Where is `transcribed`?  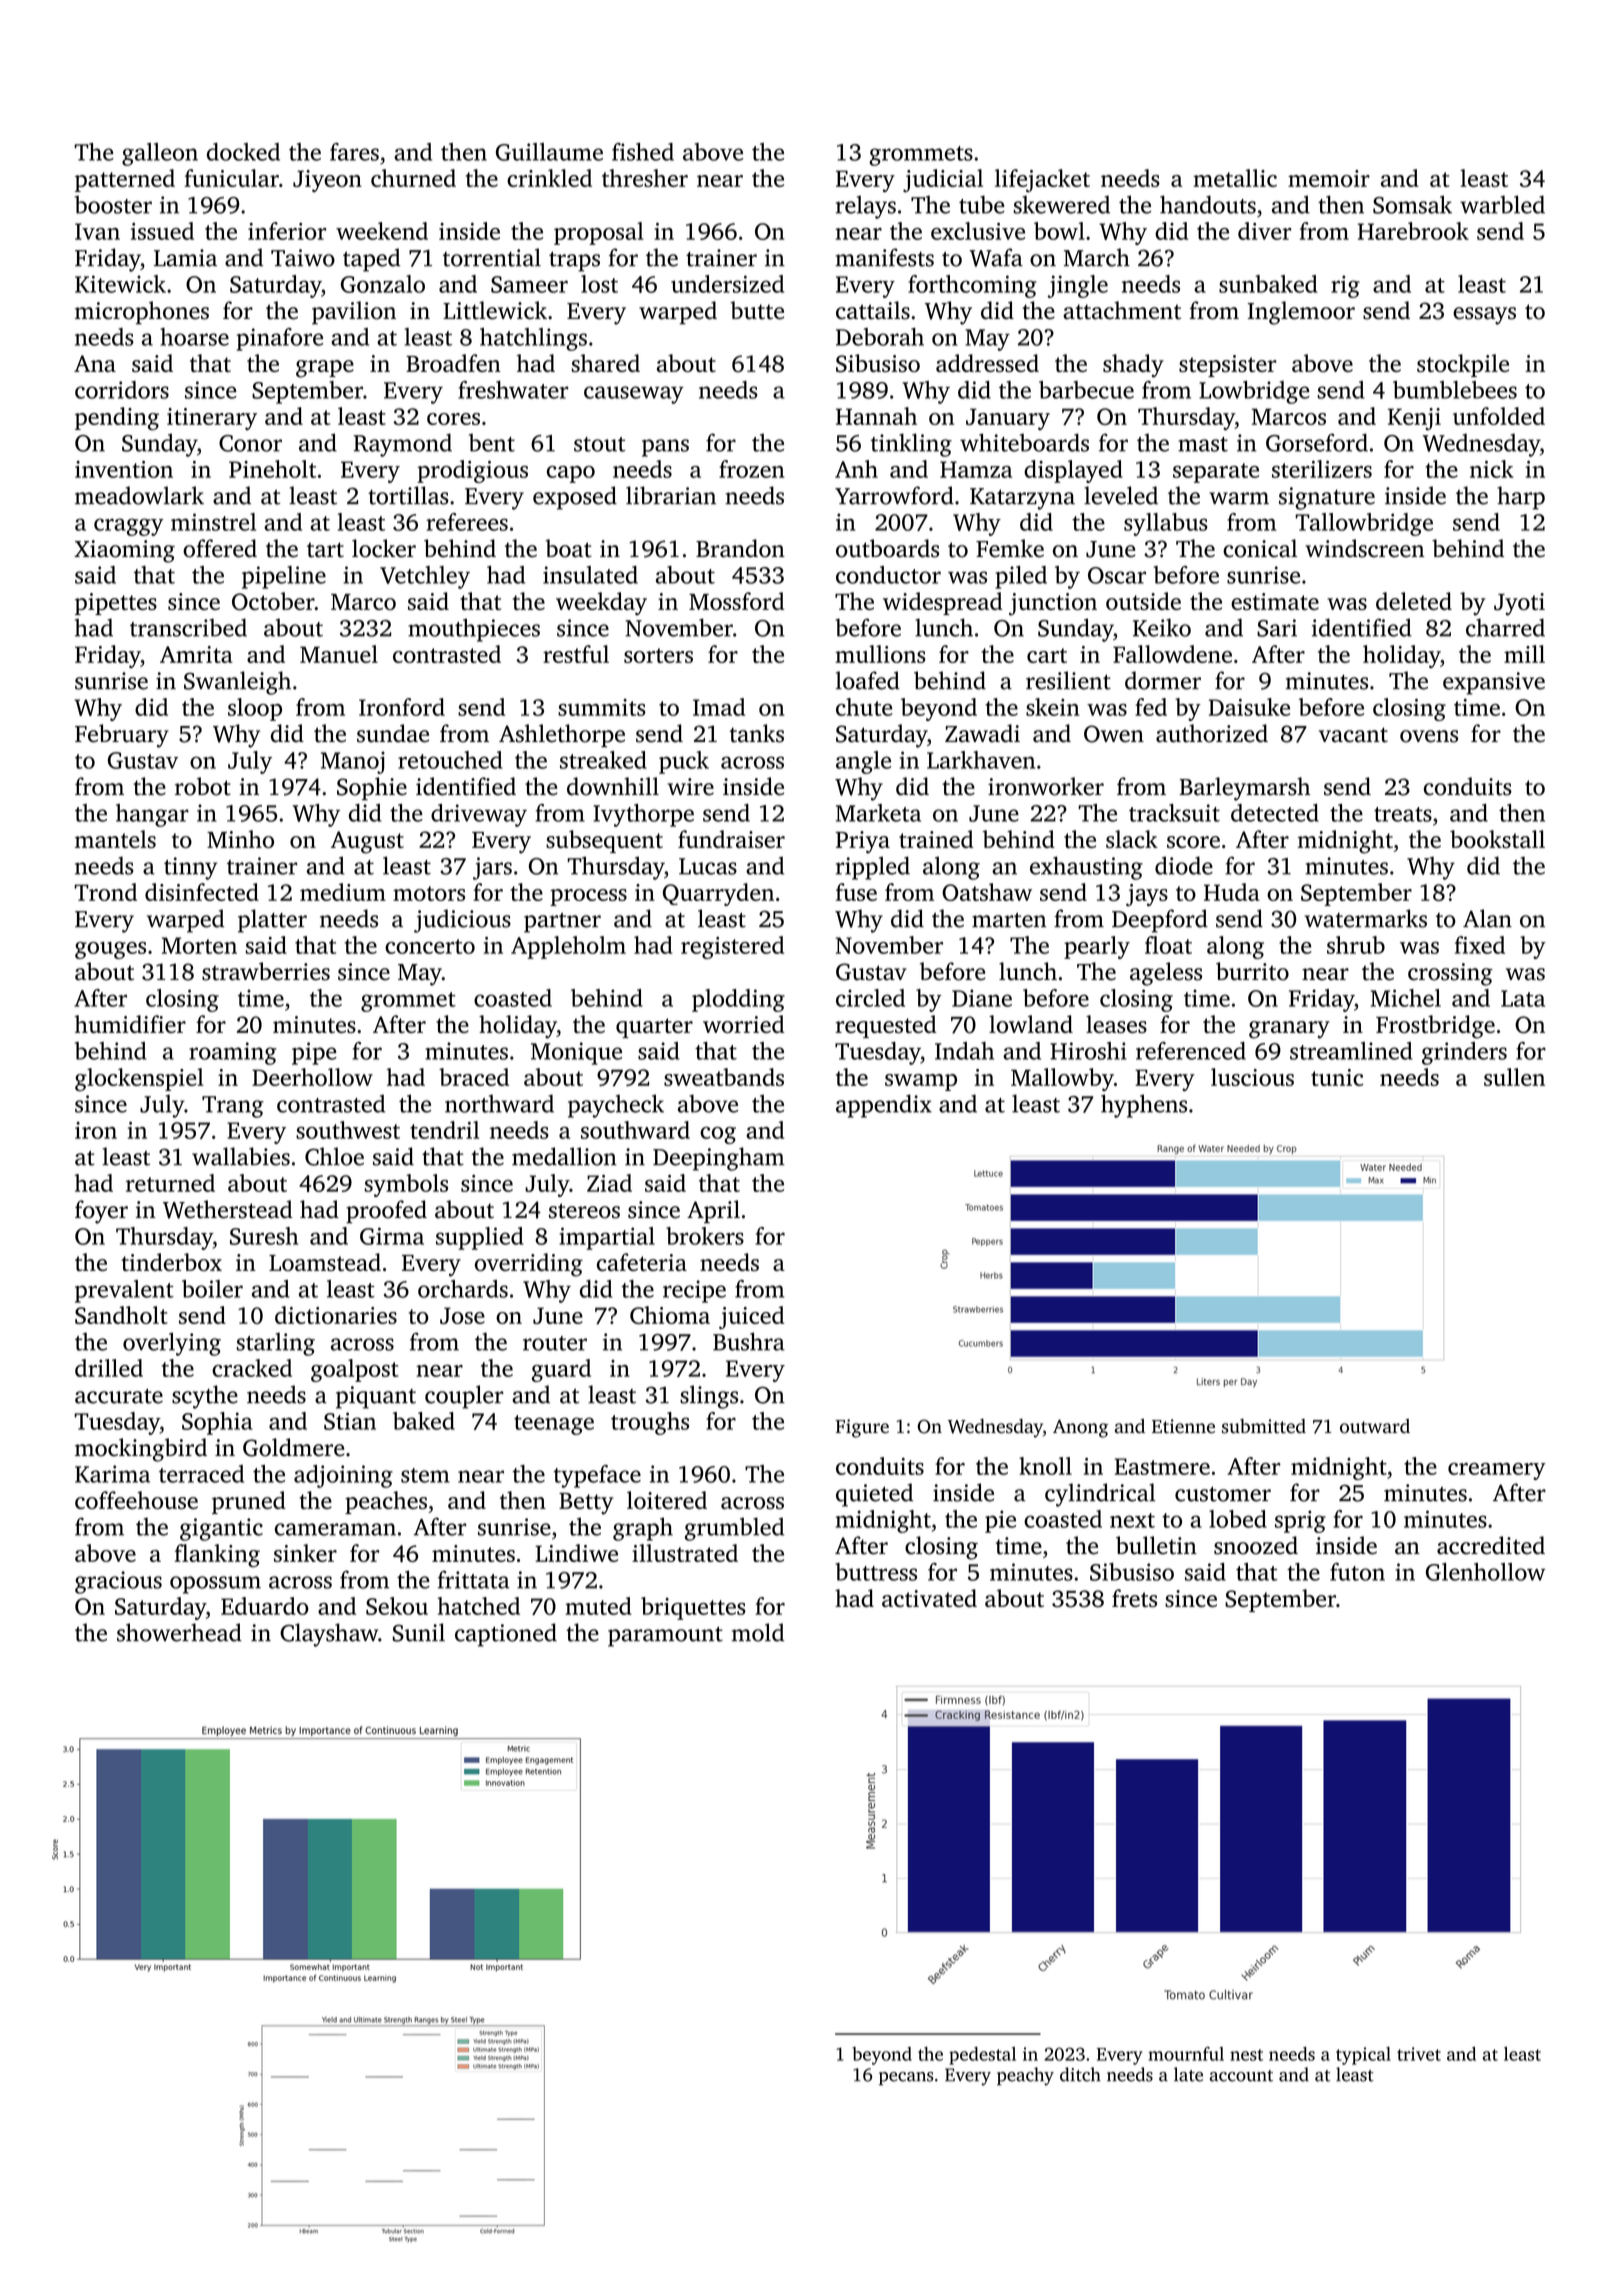 transcribed is located at coordinates (188, 627).
